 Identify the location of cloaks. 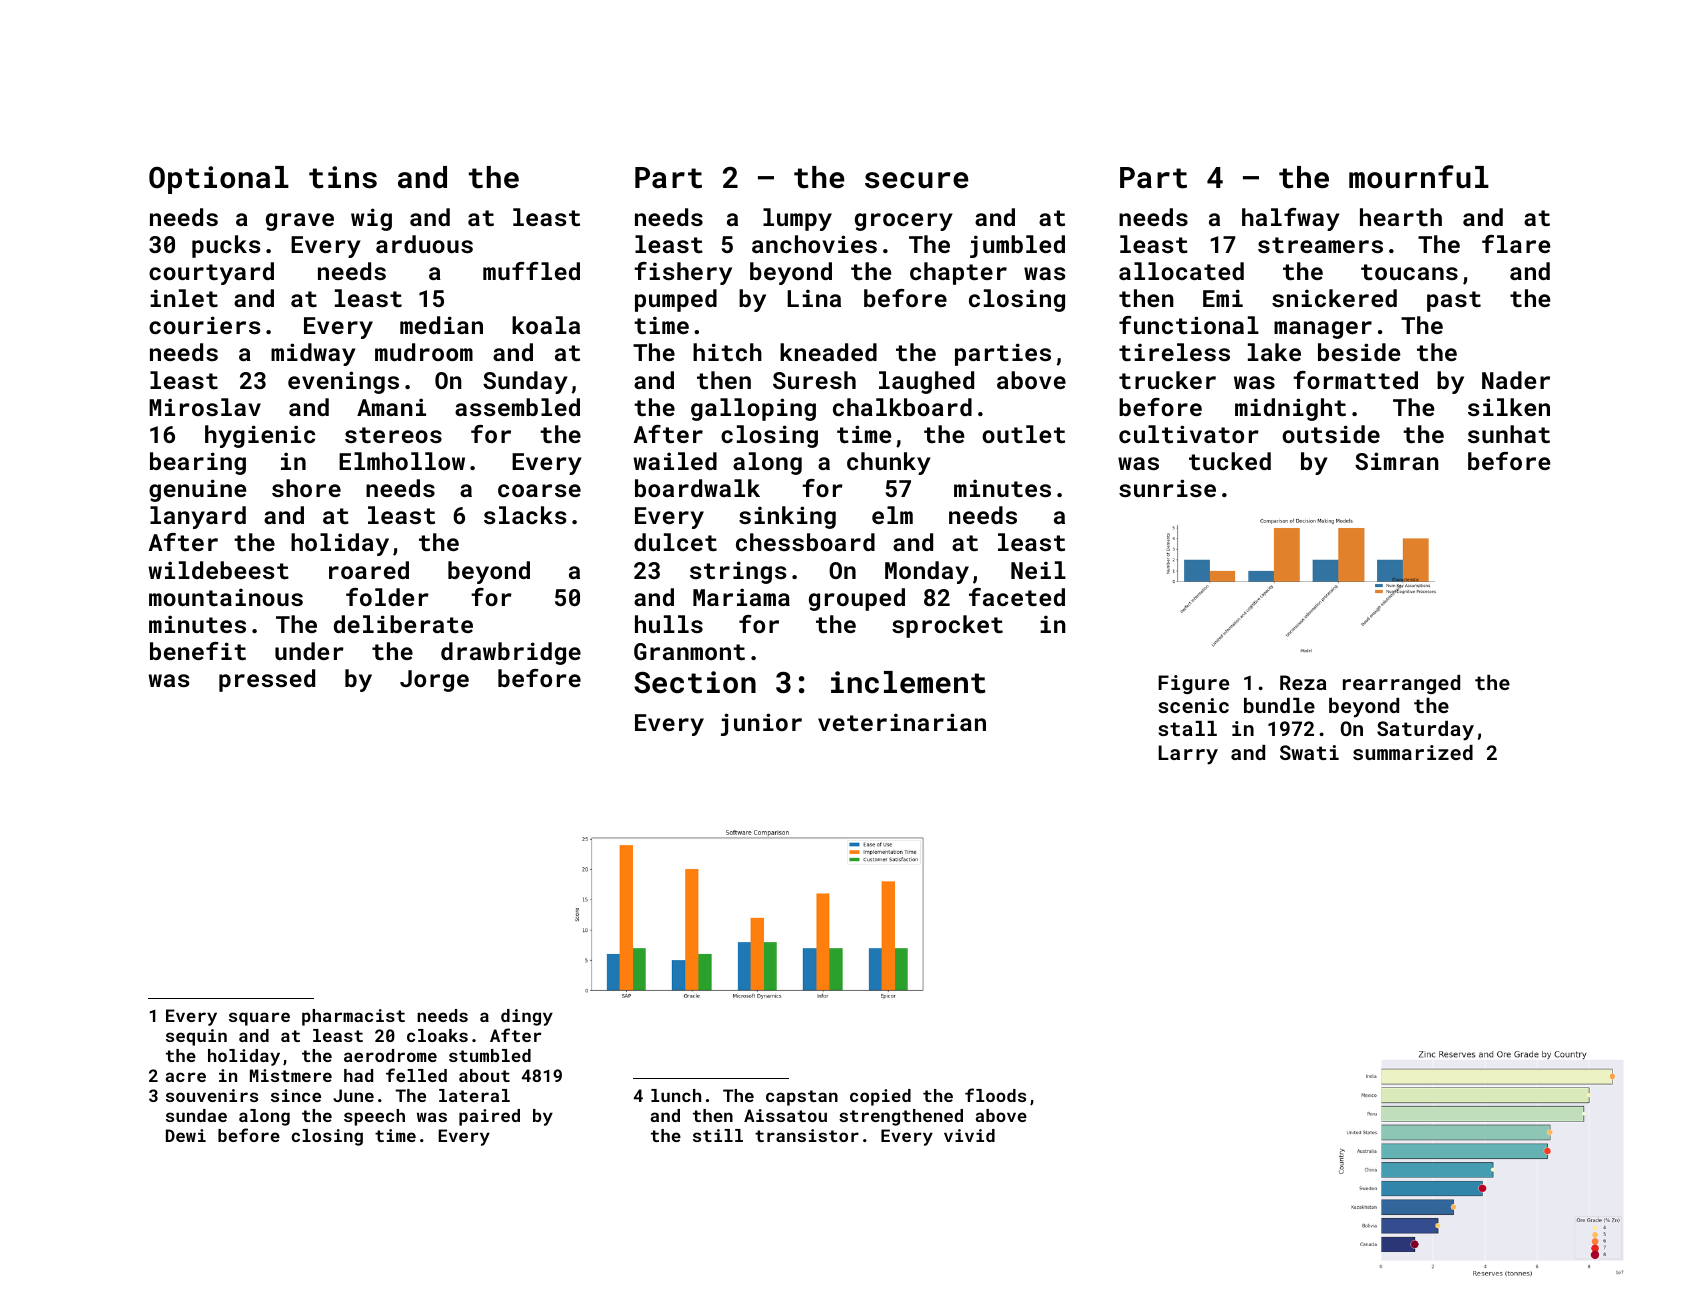
(437, 1035).
